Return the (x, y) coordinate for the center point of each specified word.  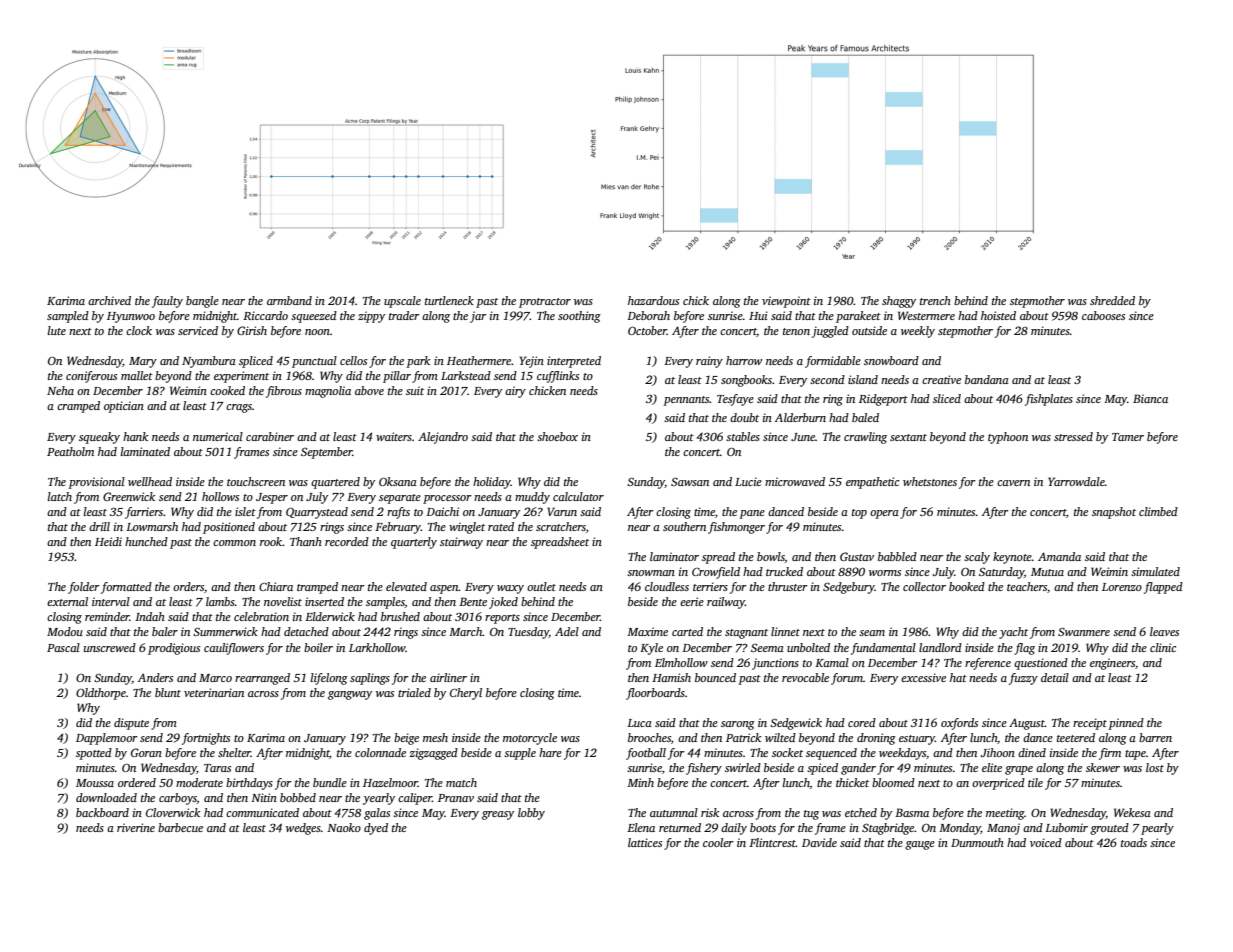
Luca (639, 723)
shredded (1112, 300)
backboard (102, 812)
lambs (220, 601)
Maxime (647, 631)
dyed (376, 829)
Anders (155, 677)
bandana (987, 379)
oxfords (959, 724)
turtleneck (449, 300)
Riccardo (265, 315)
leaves (1164, 631)
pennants (686, 401)
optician (124, 407)
